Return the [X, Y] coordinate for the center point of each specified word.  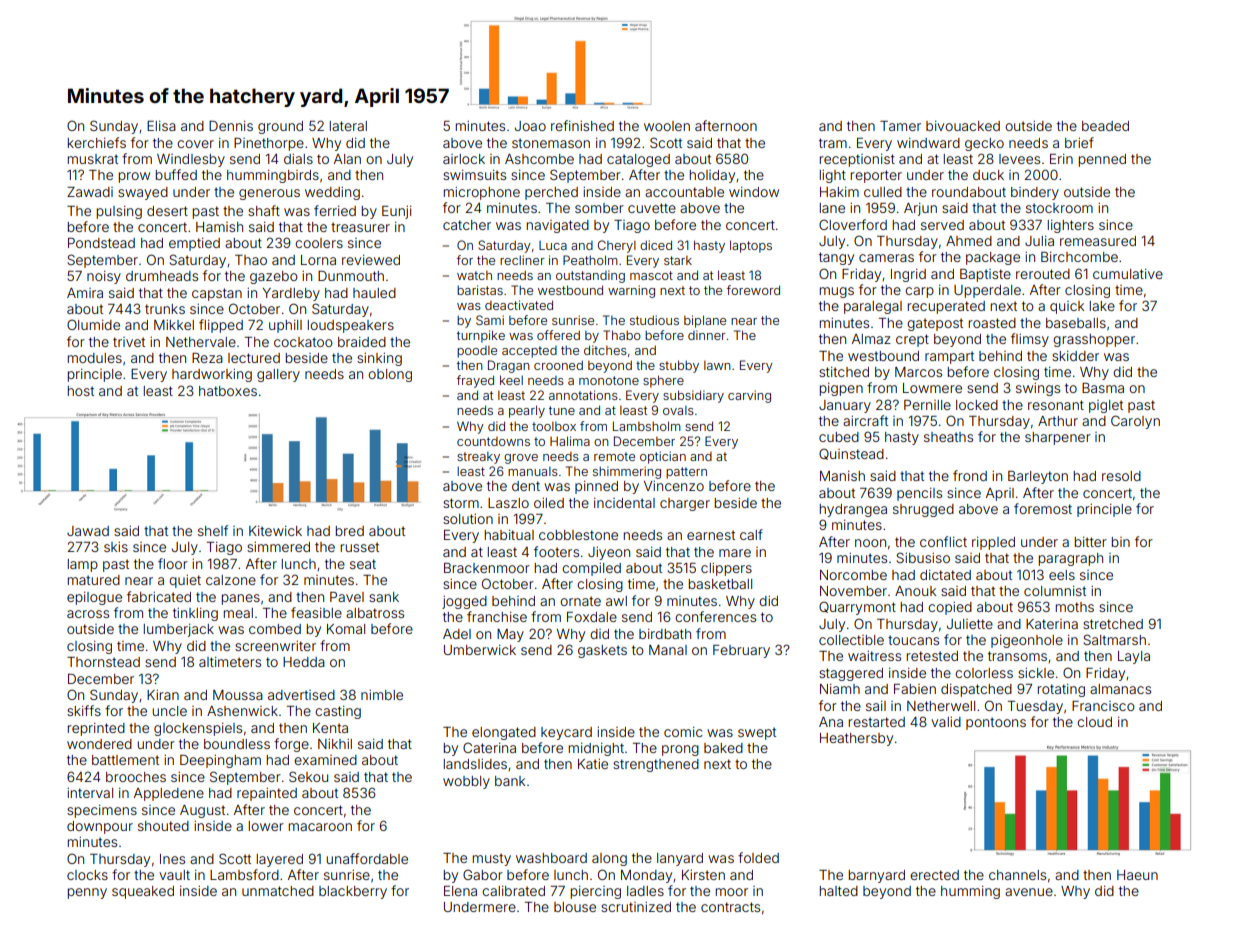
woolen [667, 126]
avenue [1029, 892]
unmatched [278, 891]
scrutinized [636, 907]
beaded [1105, 126]
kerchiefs [96, 142]
